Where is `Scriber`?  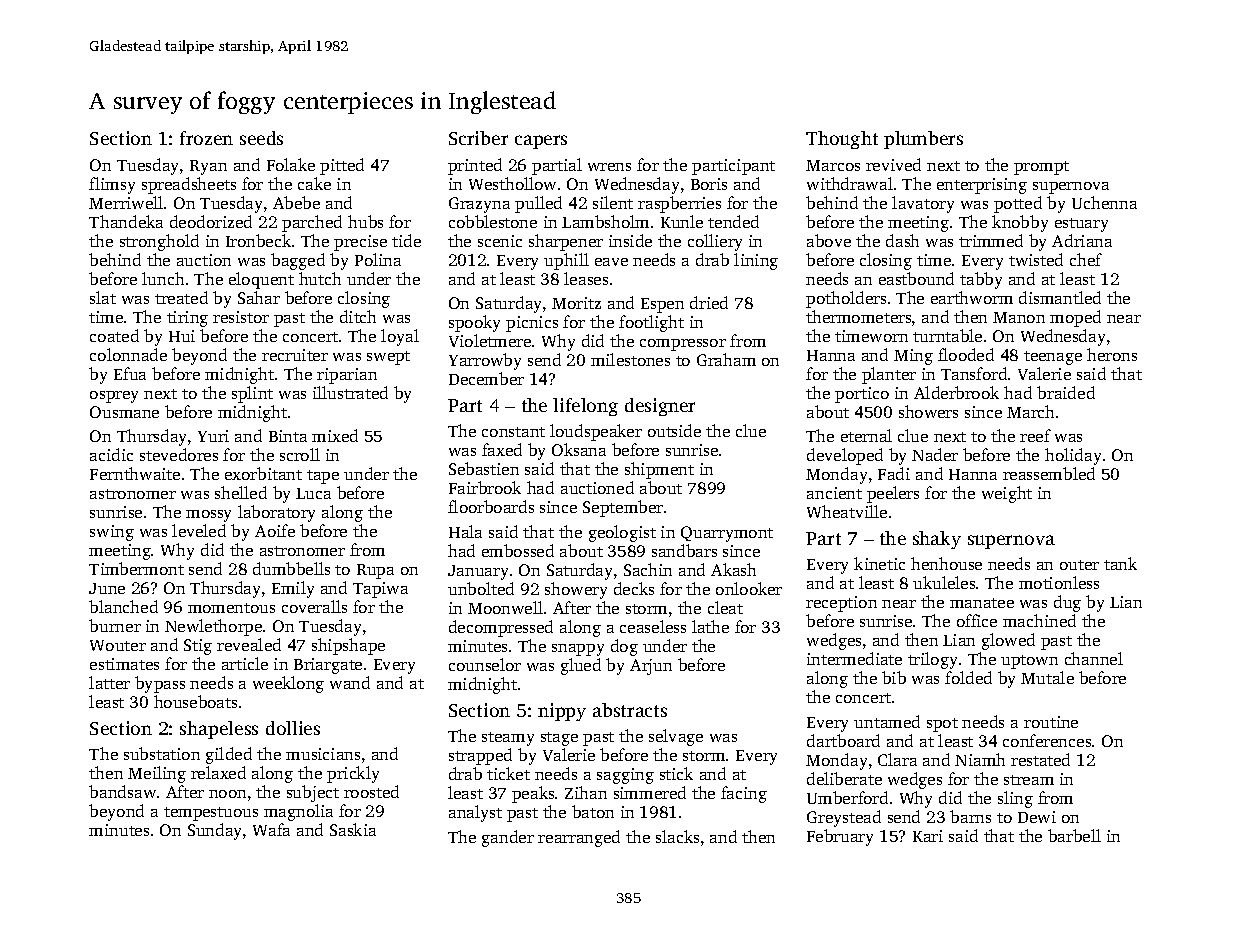
Scriber is located at coordinates (478, 138).
